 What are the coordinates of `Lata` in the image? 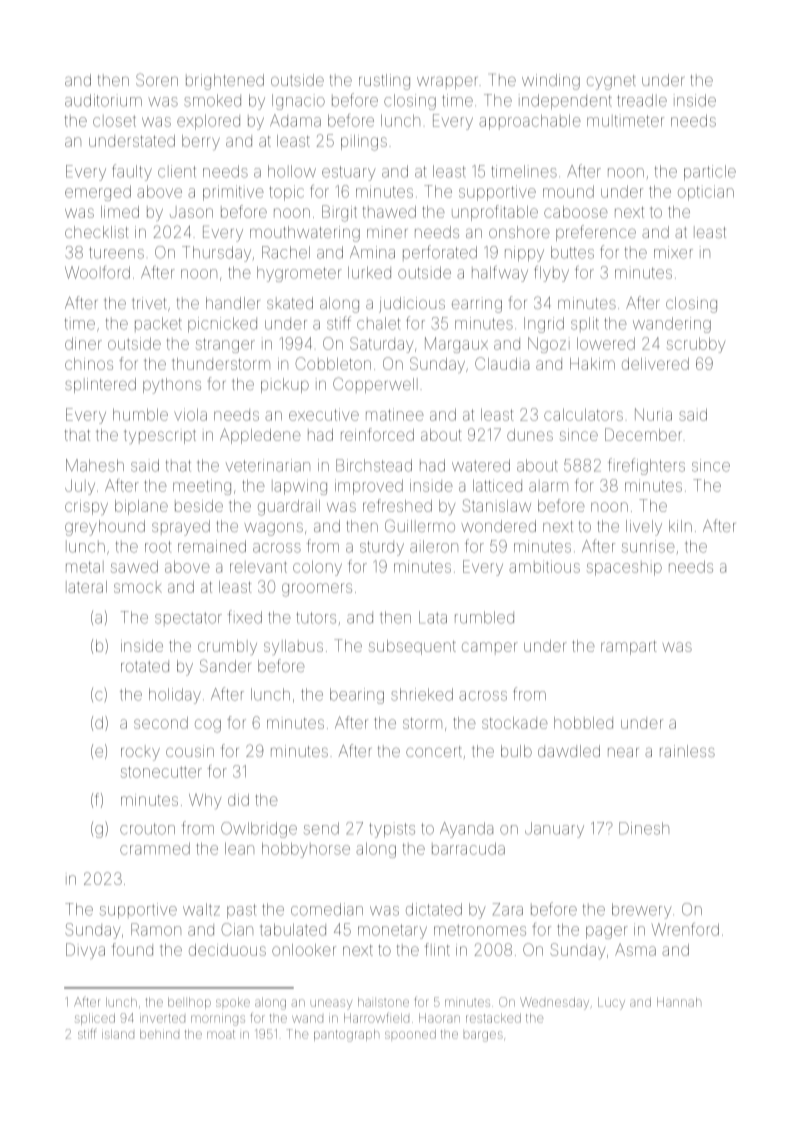 It's located at (433, 617).
